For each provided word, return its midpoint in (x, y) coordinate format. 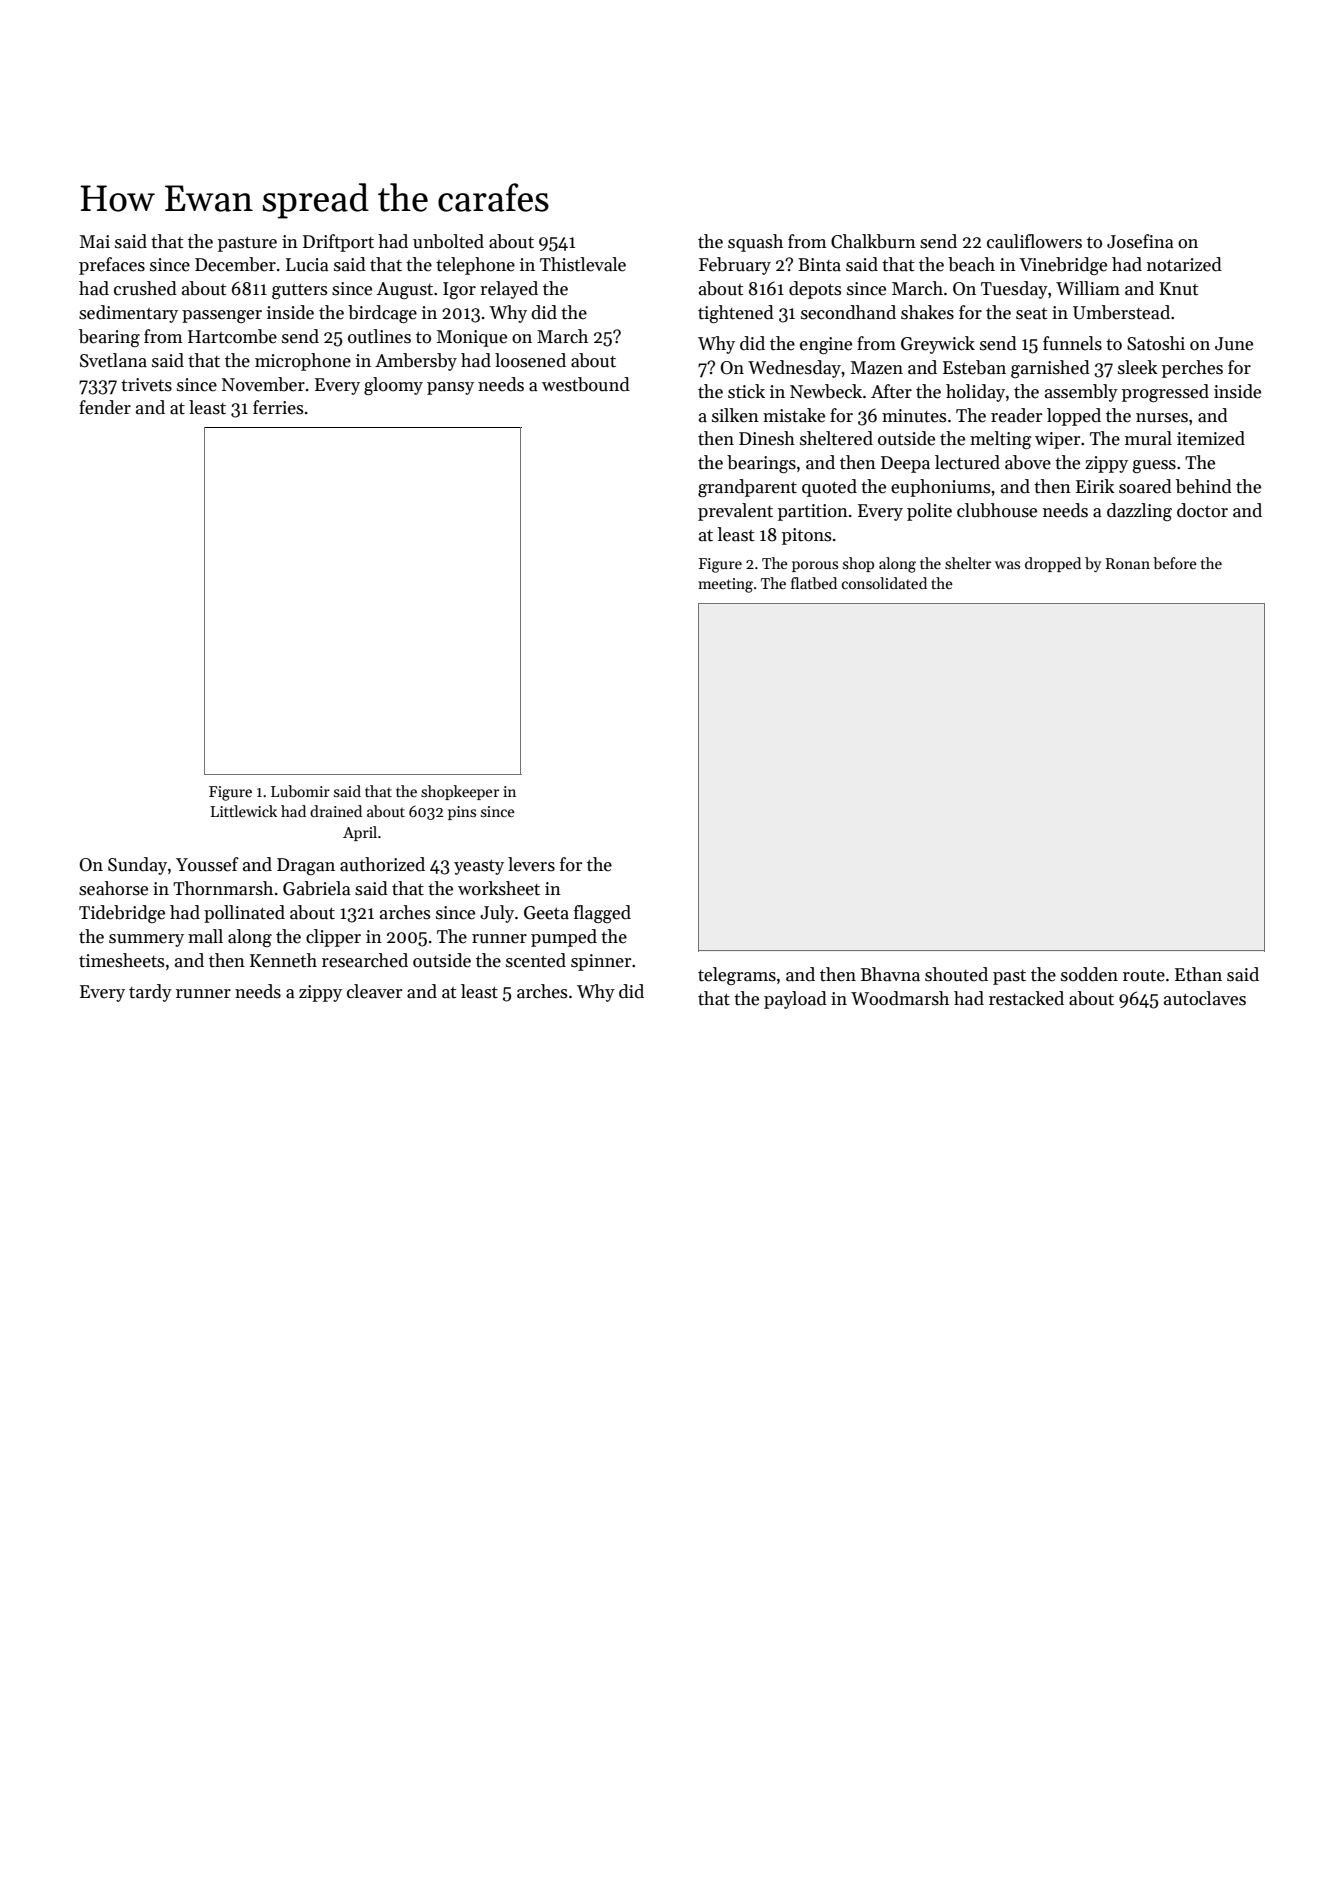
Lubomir (300, 791)
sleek (1137, 367)
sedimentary (128, 314)
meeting (725, 585)
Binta (819, 265)
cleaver (374, 991)
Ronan (1128, 563)
